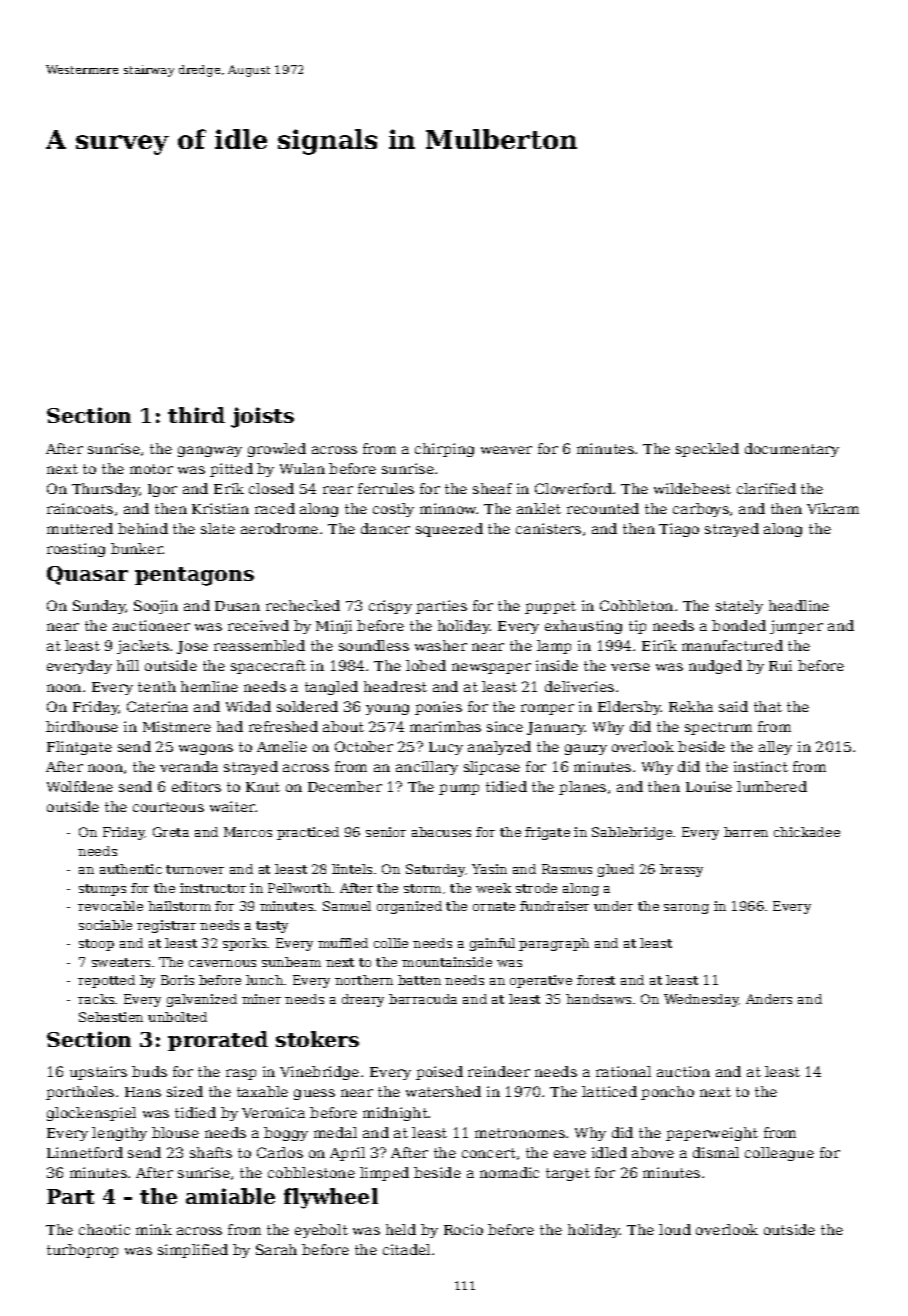 This screenshot has height=1316, width=908. What do you see at coordinates (675, 1229) in the screenshot?
I see `loud` at bounding box center [675, 1229].
